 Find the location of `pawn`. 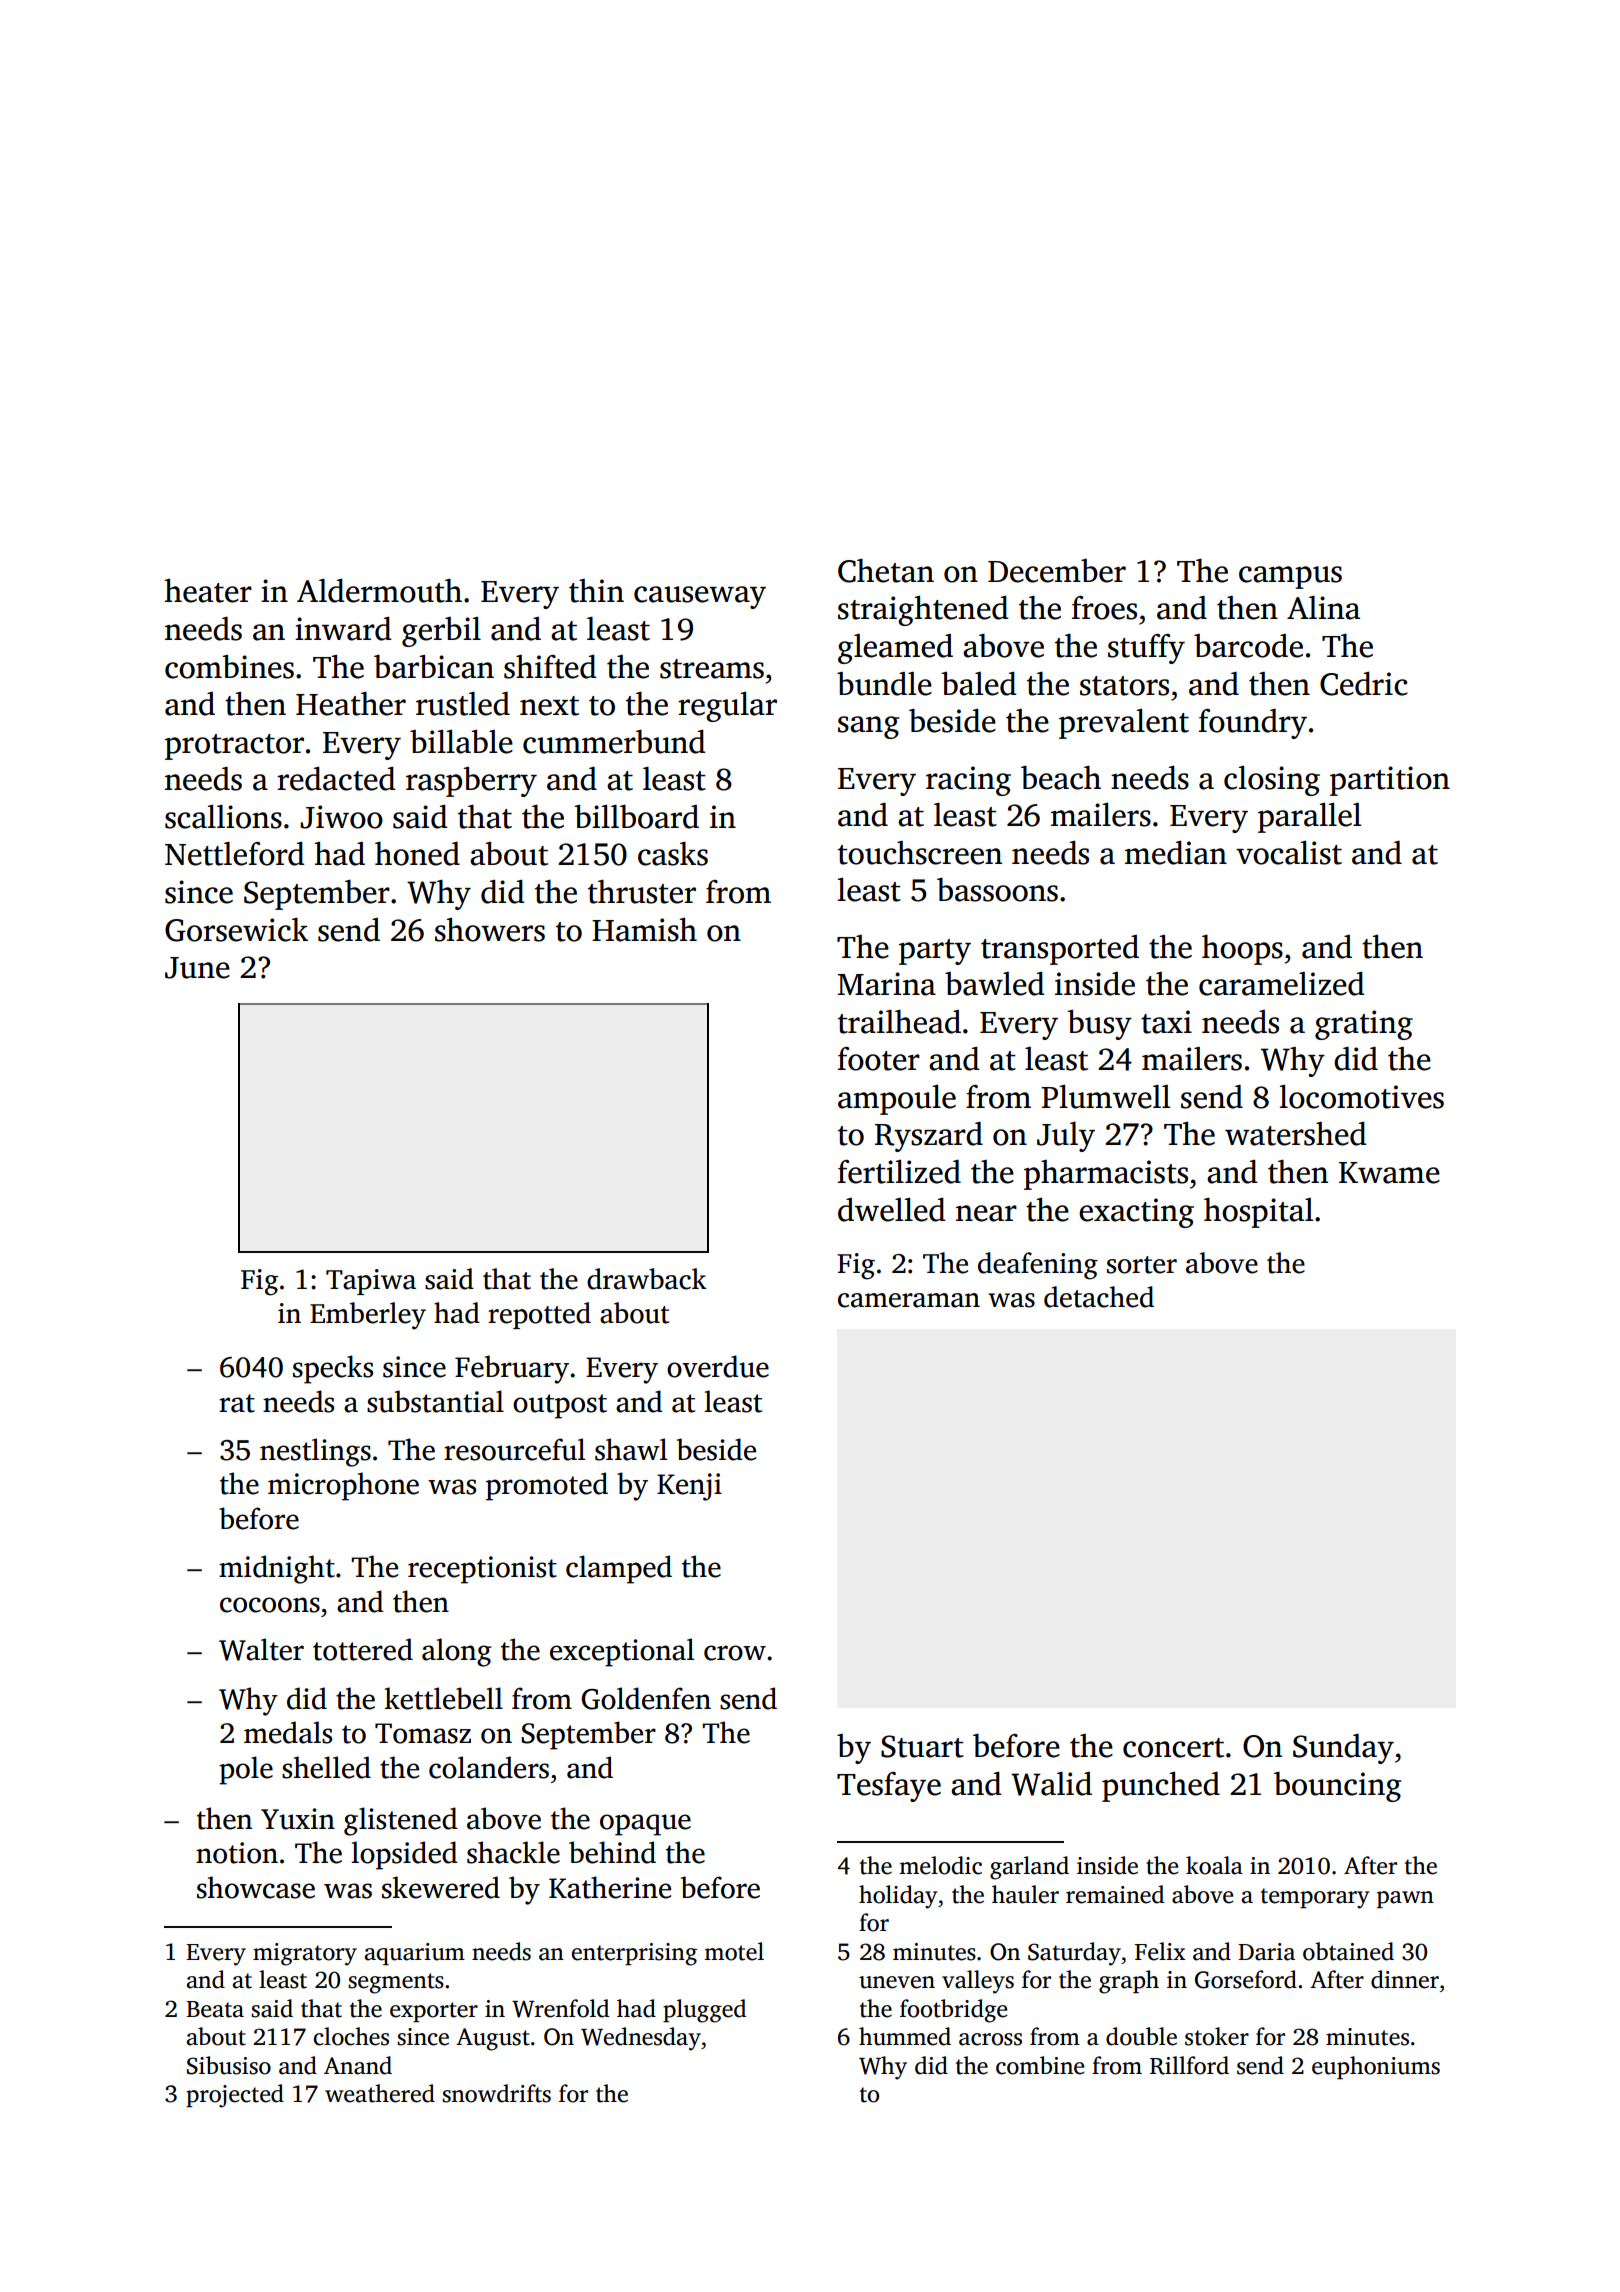

pawn is located at coordinates (1405, 1899).
